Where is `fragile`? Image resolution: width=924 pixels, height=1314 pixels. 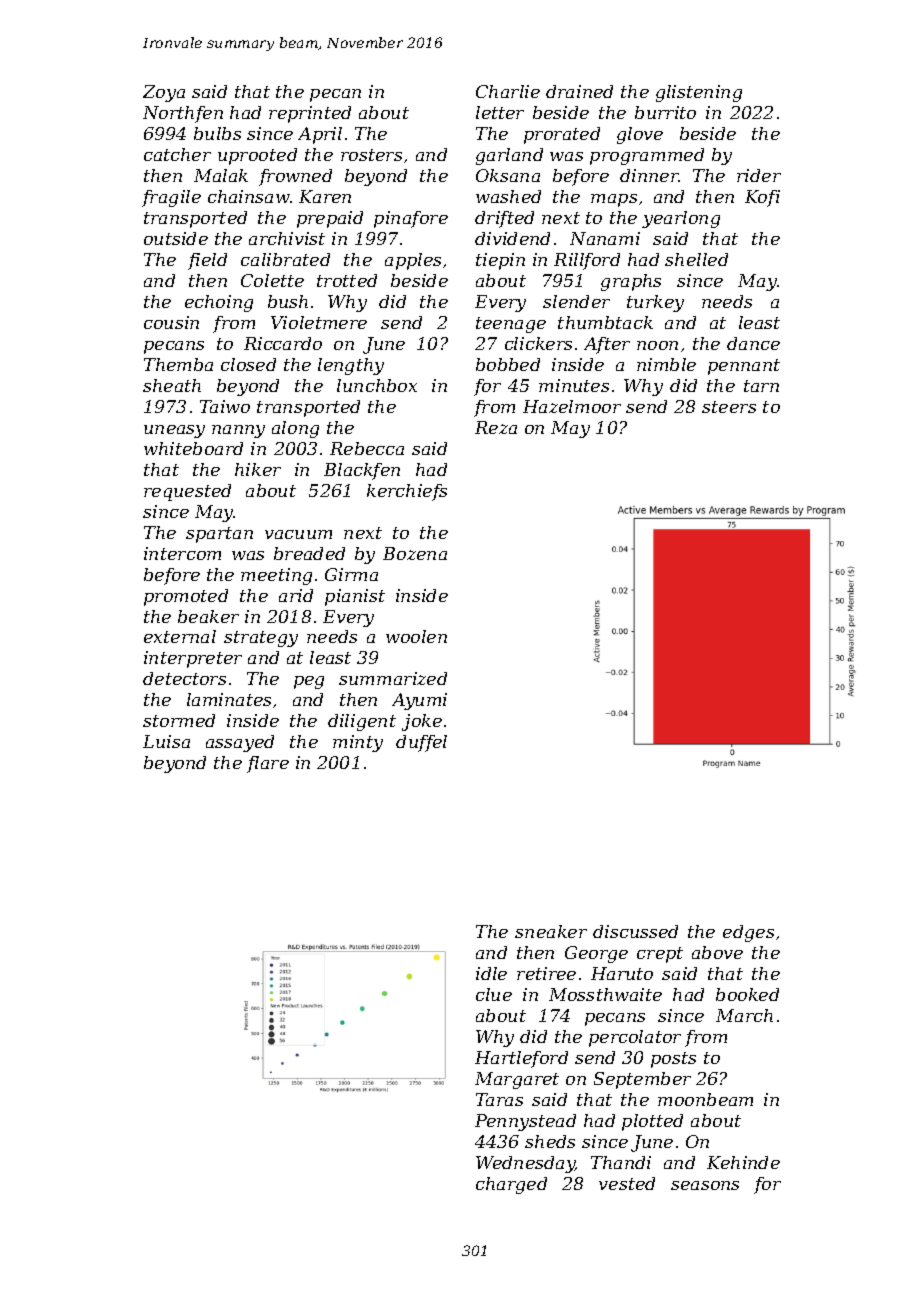 fragile is located at coordinates (171, 198).
